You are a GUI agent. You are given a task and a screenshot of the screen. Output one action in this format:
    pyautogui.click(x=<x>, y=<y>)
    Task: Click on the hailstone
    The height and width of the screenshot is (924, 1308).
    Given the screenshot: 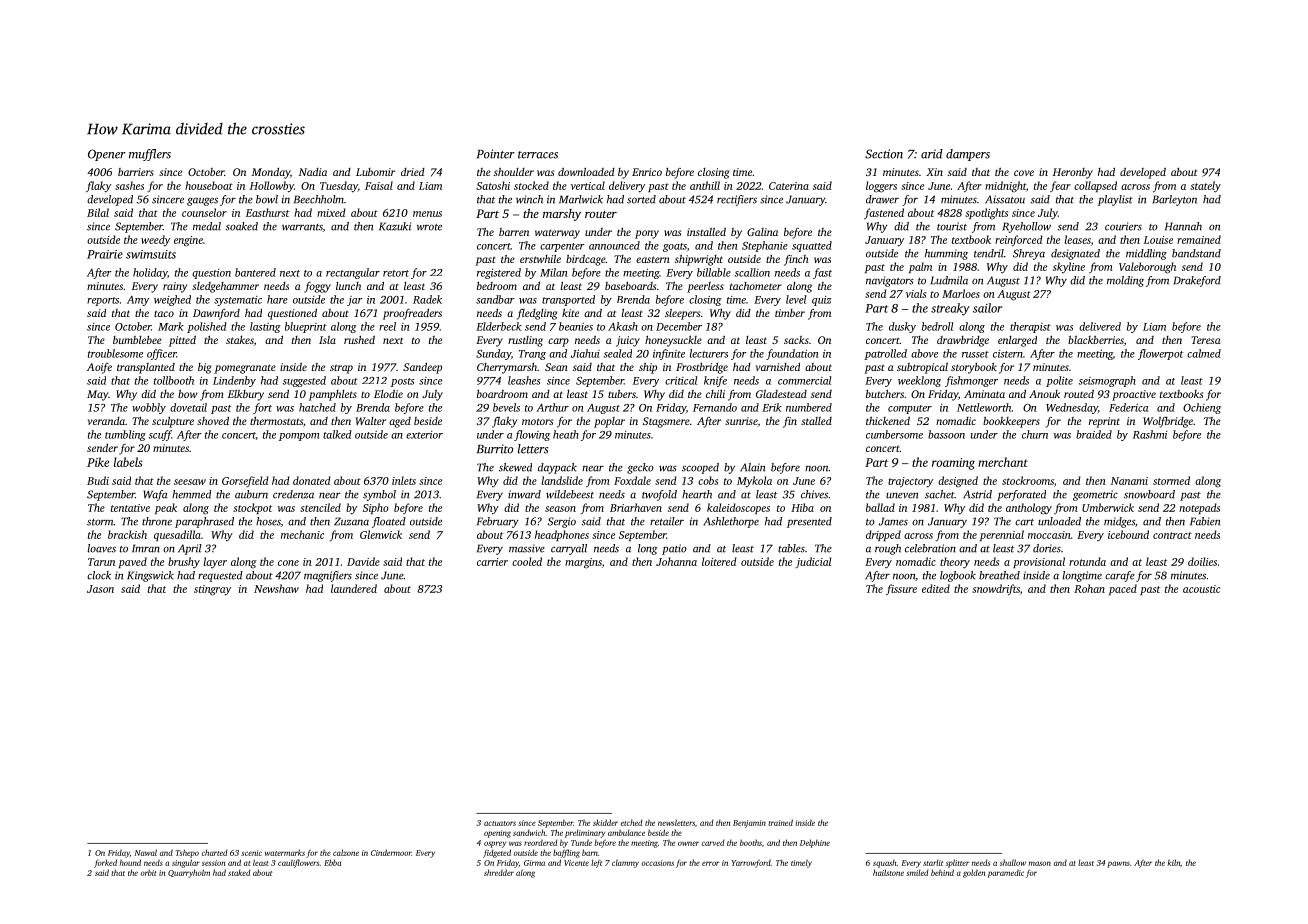 What is the action you would take?
    pyautogui.click(x=888, y=872)
